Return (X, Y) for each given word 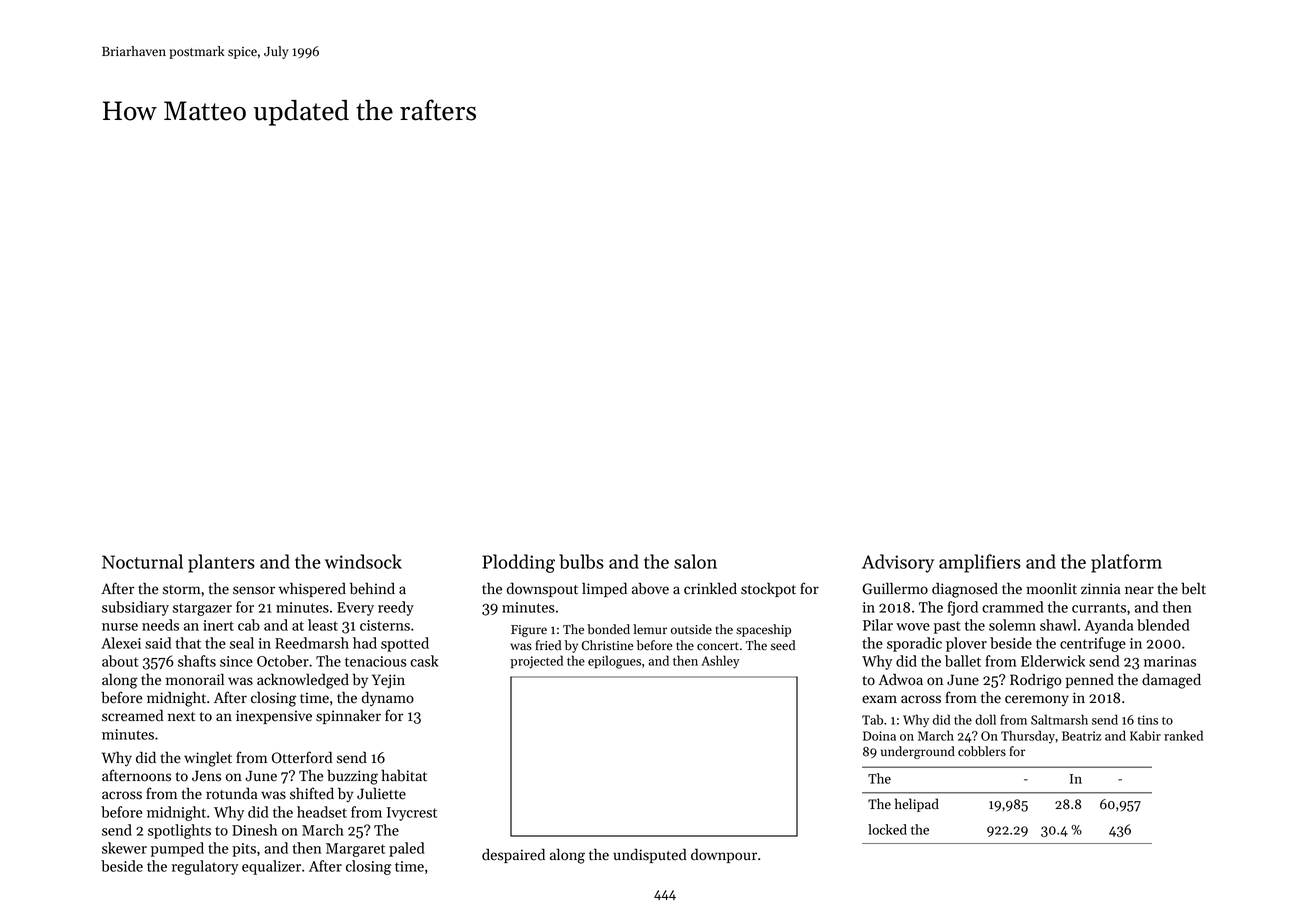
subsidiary (135, 608)
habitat (404, 775)
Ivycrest (412, 814)
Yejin (388, 681)
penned (1090, 680)
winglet (208, 759)
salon (695, 561)
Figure (529, 631)
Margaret (355, 850)
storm (181, 590)
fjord (963, 608)
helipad (917, 805)
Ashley (720, 662)
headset (322, 812)
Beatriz (1081, 736)
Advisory (898, 563)
